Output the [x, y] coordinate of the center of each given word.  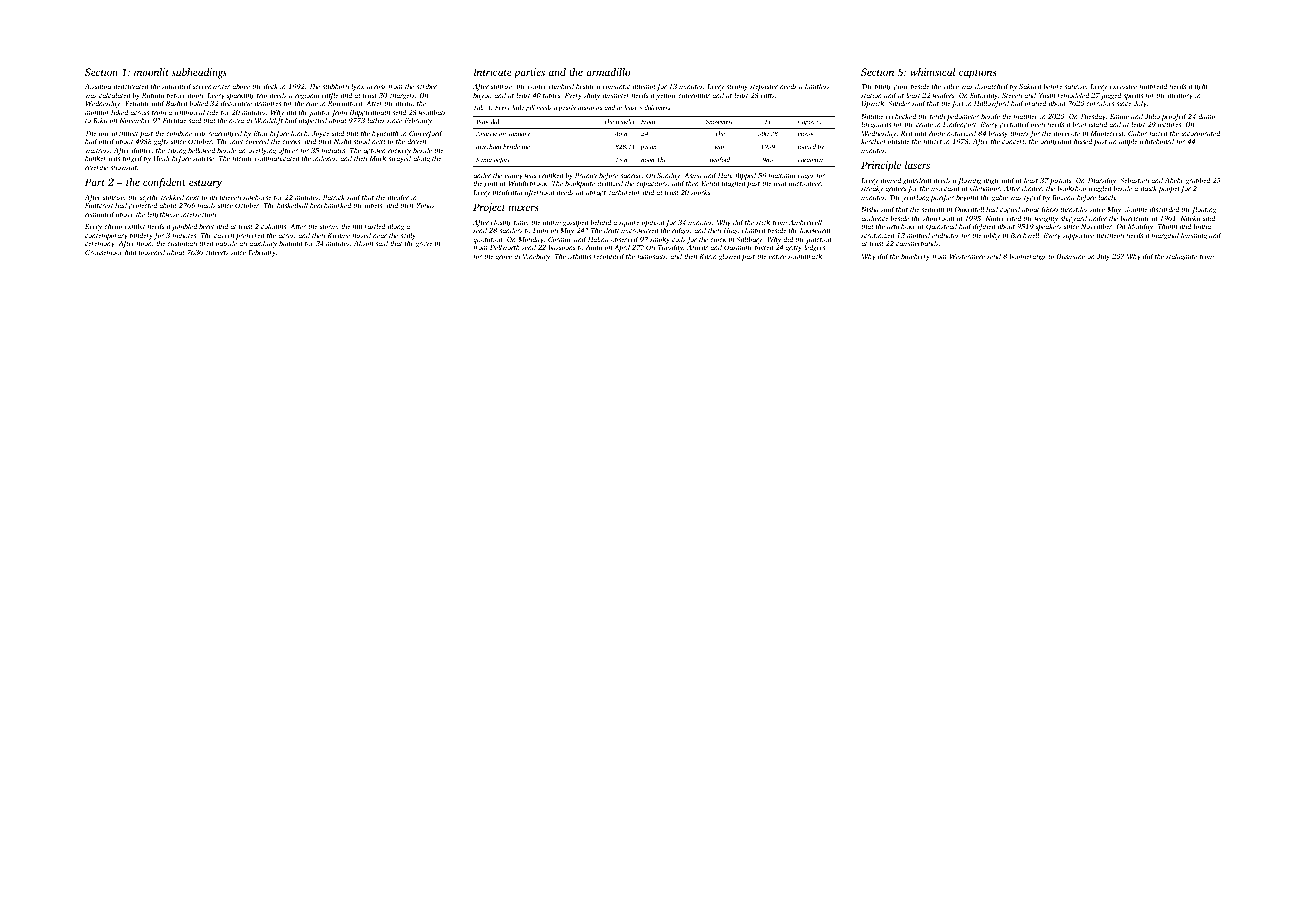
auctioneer [805, 183]
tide [212, 112]
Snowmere [720, 121]
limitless [817, 86]
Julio [1152, 116]
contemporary [106, 237]
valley [514, 176]
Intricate [492, 72]
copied [1010, 210]
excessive [1123, 86]
